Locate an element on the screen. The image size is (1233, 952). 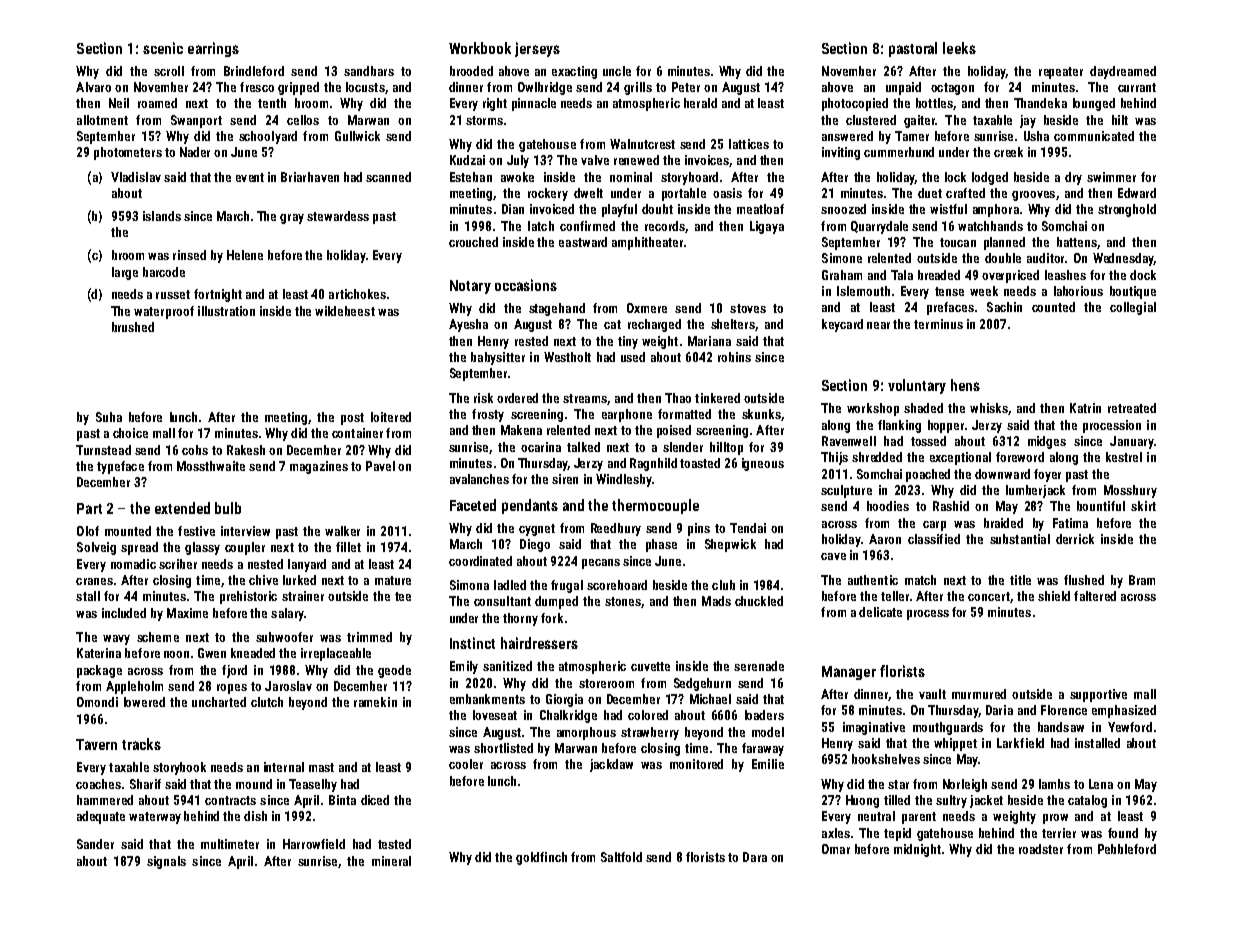
dock is located at coordinates (1143, 275).
